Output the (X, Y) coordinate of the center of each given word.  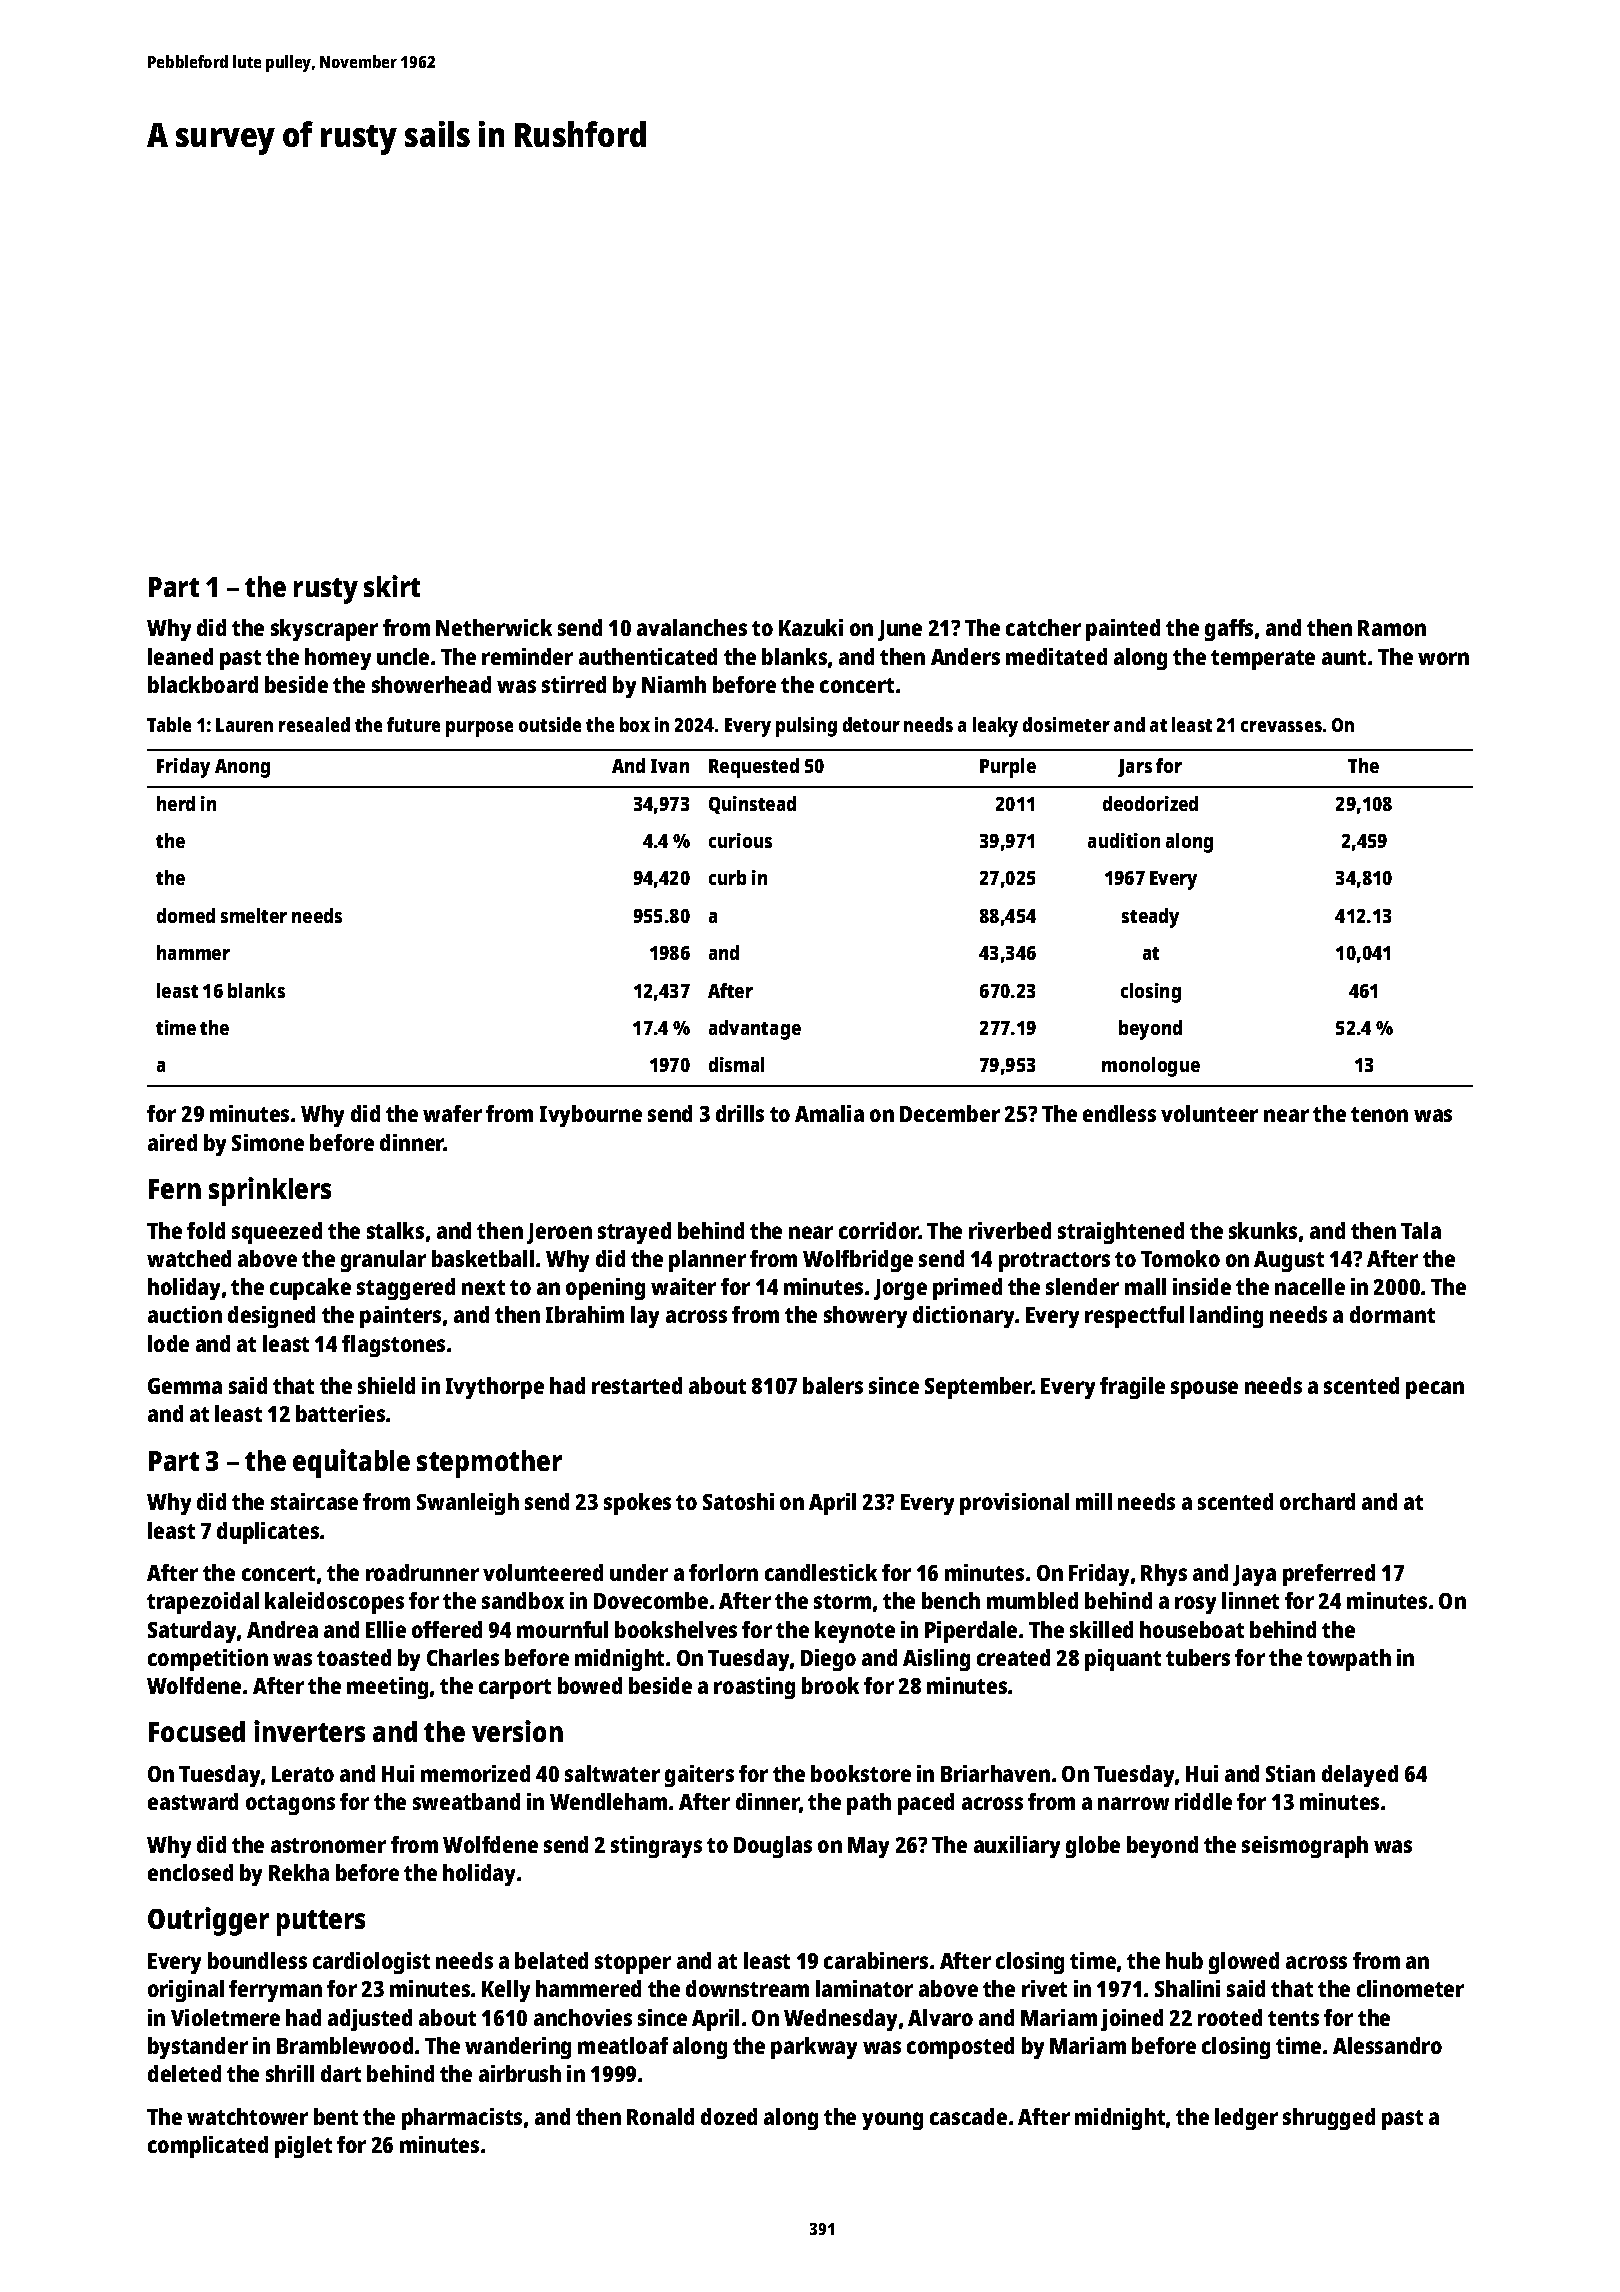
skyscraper (324, 630)
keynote (855, 1632)
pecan (1435, 1390)
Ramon (1392, 628)
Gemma (185, 1386)
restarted (637, 1385)
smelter (254, 915)
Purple (1008, 768)
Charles (463, 1657)
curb (727, 877)
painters (400, 1317)
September (978, 1388)
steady (1150, 918)
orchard (1317, 1501)
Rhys (1164, 1575)
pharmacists (462, 2119)
